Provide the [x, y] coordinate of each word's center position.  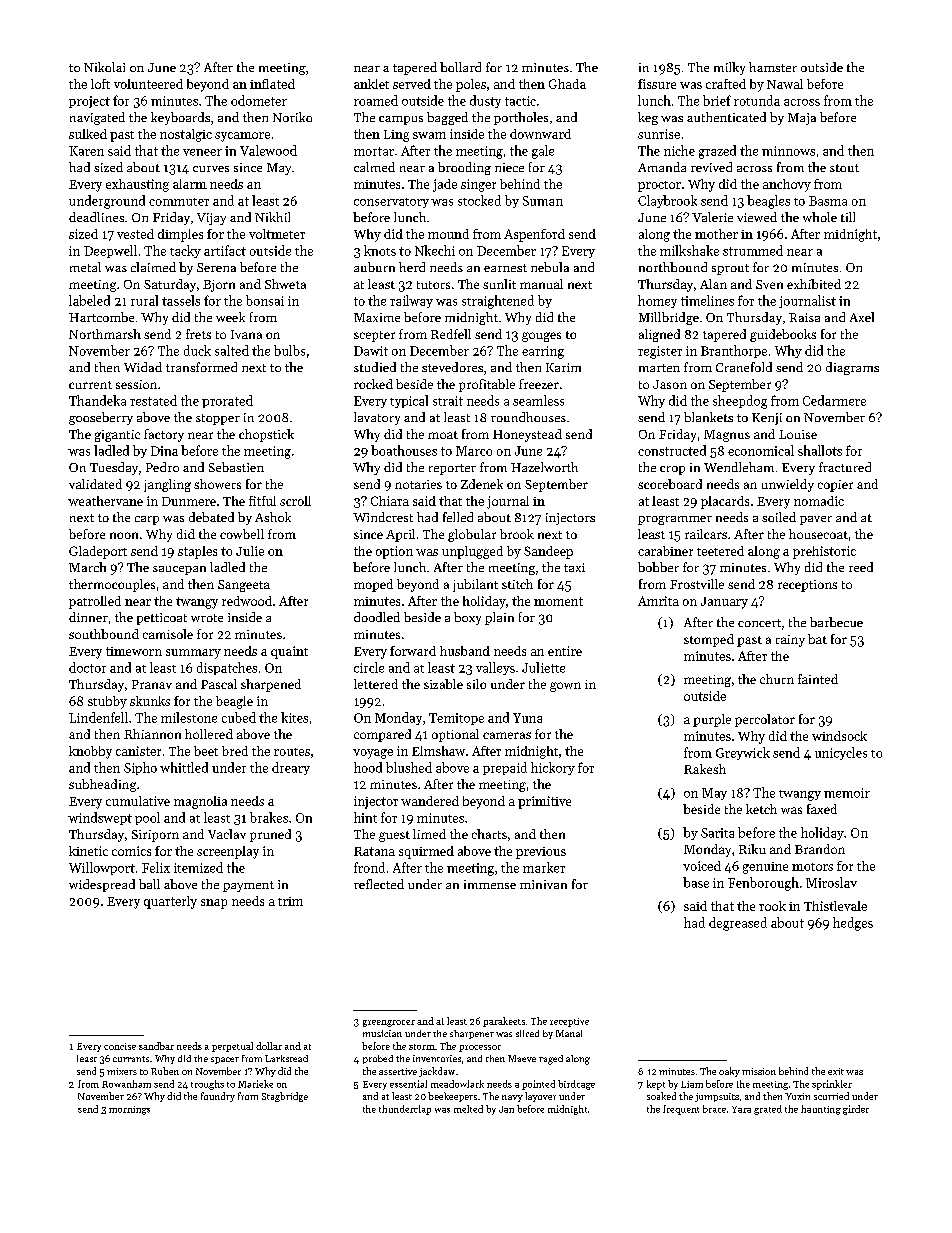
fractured [845, 467]
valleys [495, 668]
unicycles [841, 753]
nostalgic [186, 135]
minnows [788, 151]
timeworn [134, 651]
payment [248, 886]
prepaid [505, 768]
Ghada [567, 84]
